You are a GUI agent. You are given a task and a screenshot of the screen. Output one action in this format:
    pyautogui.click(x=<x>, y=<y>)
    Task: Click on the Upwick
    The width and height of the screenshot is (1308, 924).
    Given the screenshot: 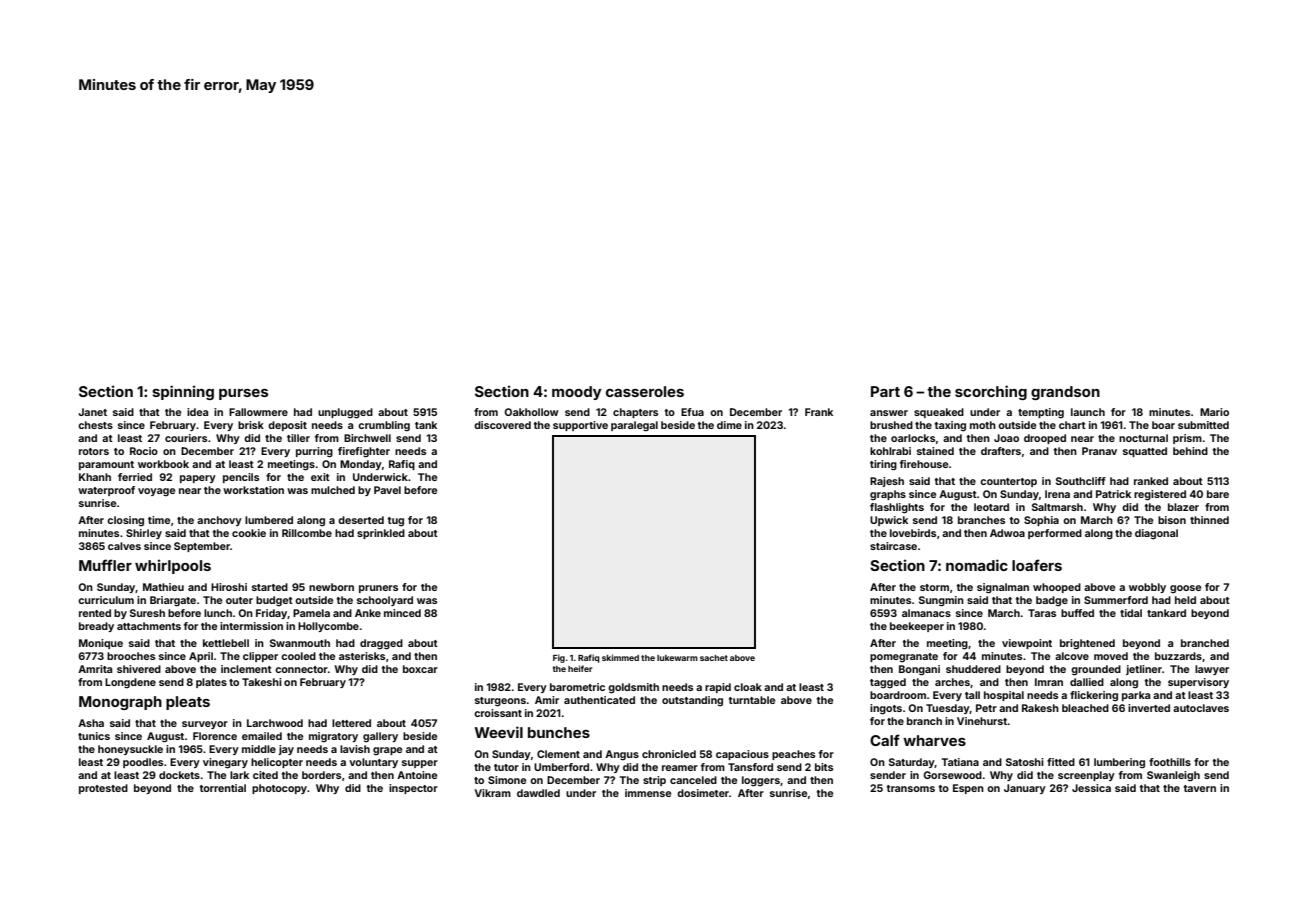 What is the action you would take?
    pyautogui.click(x=889, y=521)
